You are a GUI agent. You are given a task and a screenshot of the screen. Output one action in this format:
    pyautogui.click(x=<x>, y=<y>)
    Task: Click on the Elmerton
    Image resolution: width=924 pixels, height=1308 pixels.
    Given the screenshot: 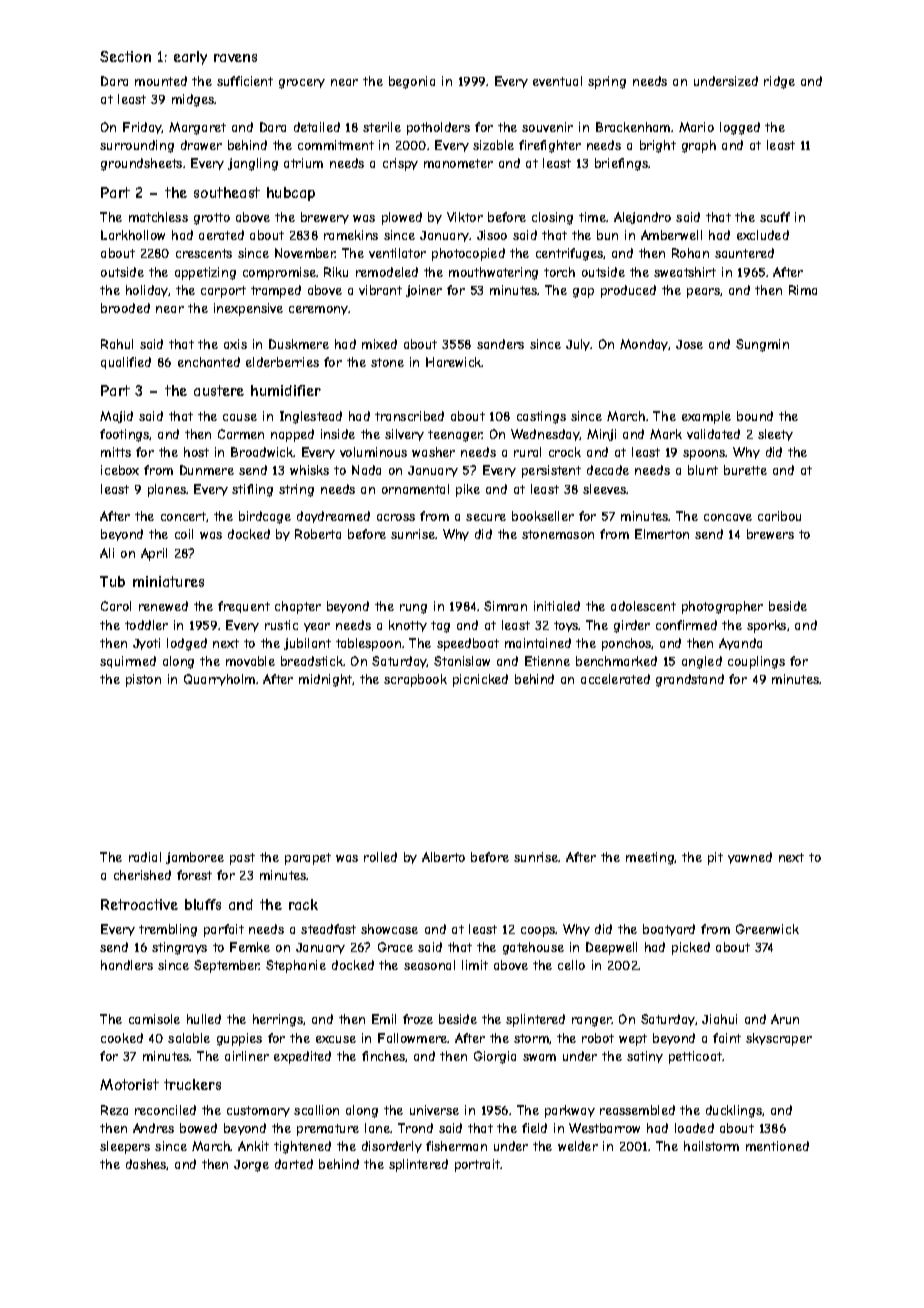 What is the action you would take?
    pyautogui.click(x=662, y=534)
